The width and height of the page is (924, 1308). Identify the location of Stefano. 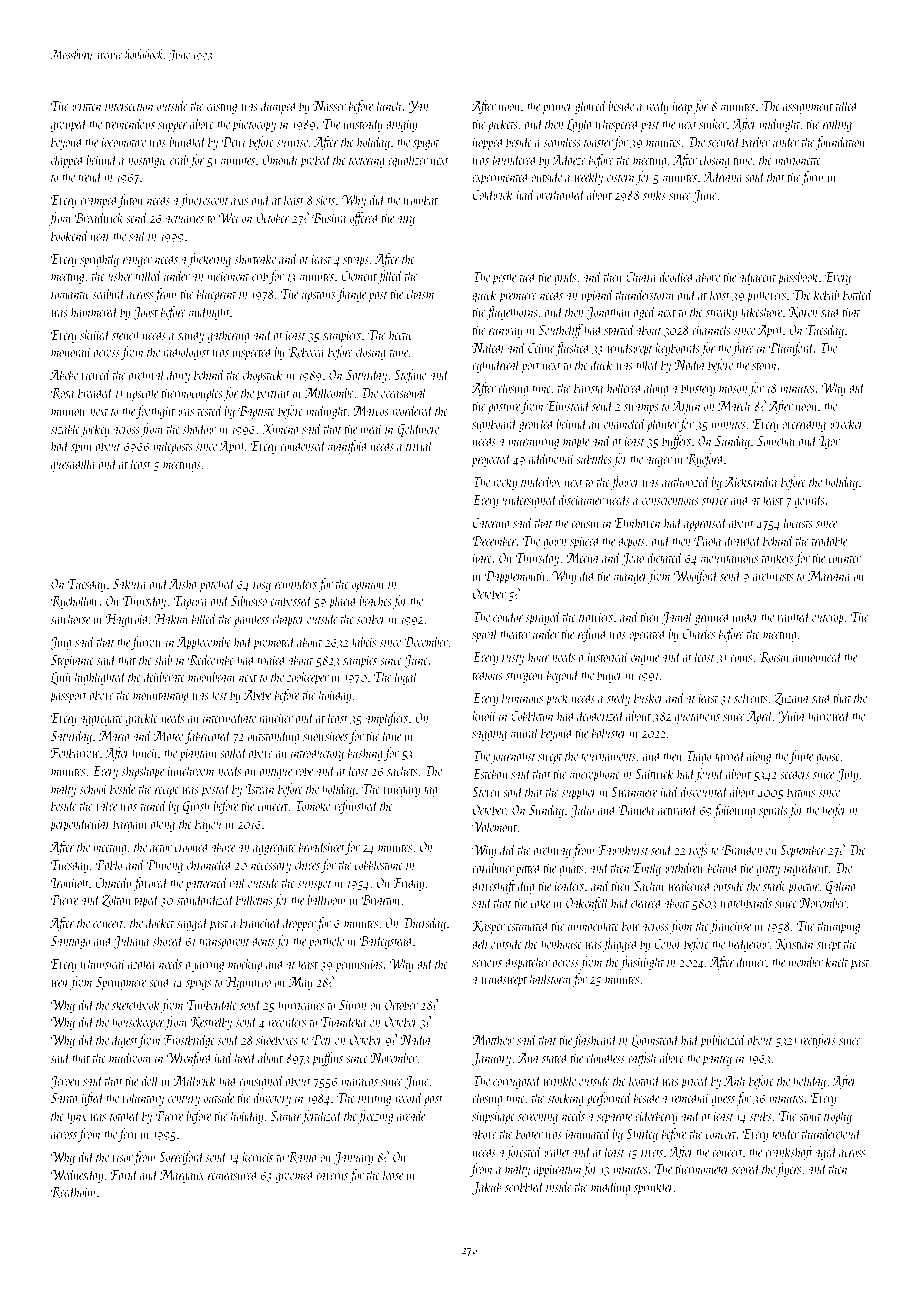
(410, 376).
